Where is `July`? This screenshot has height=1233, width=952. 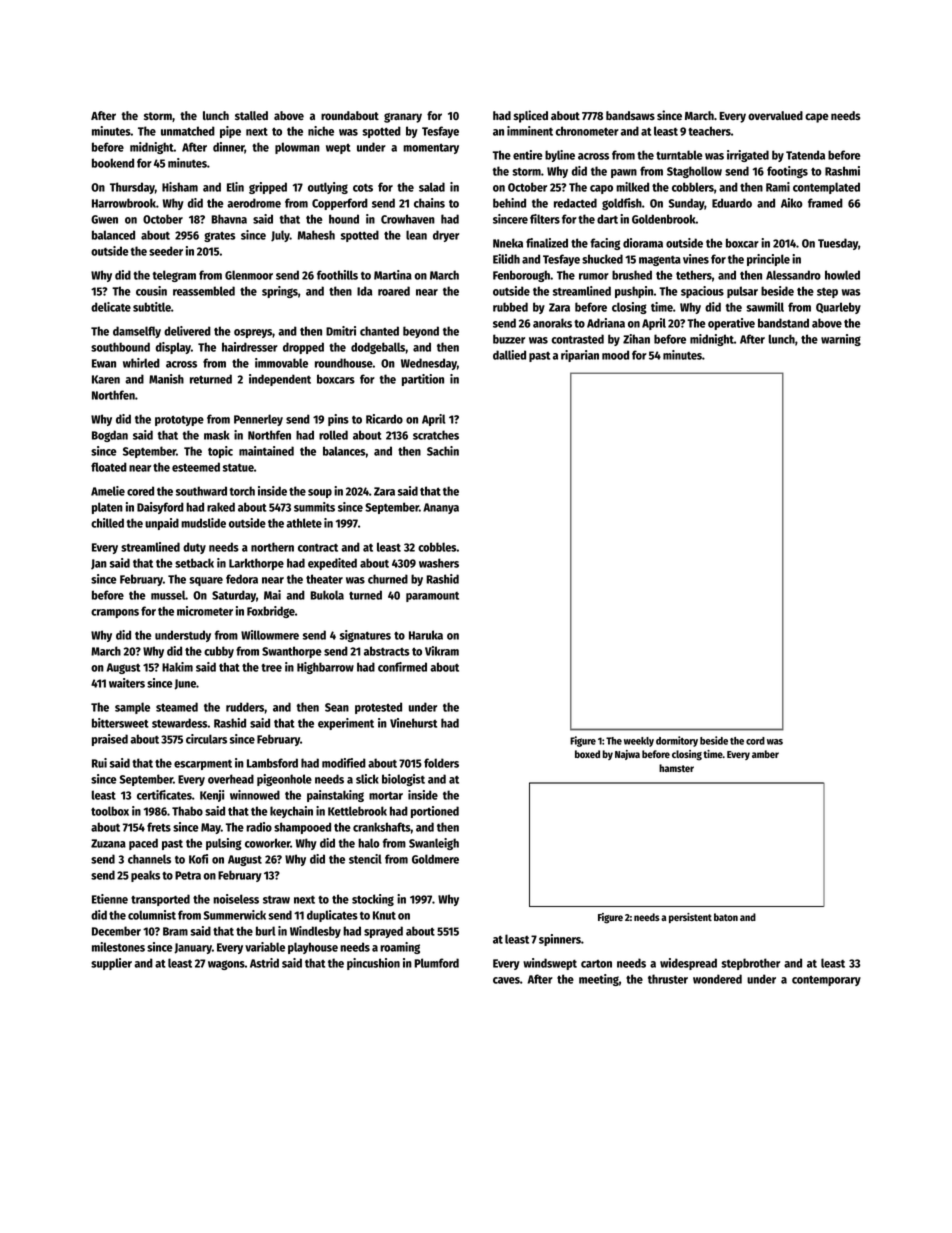 July is located at coordinates (280, 236).
